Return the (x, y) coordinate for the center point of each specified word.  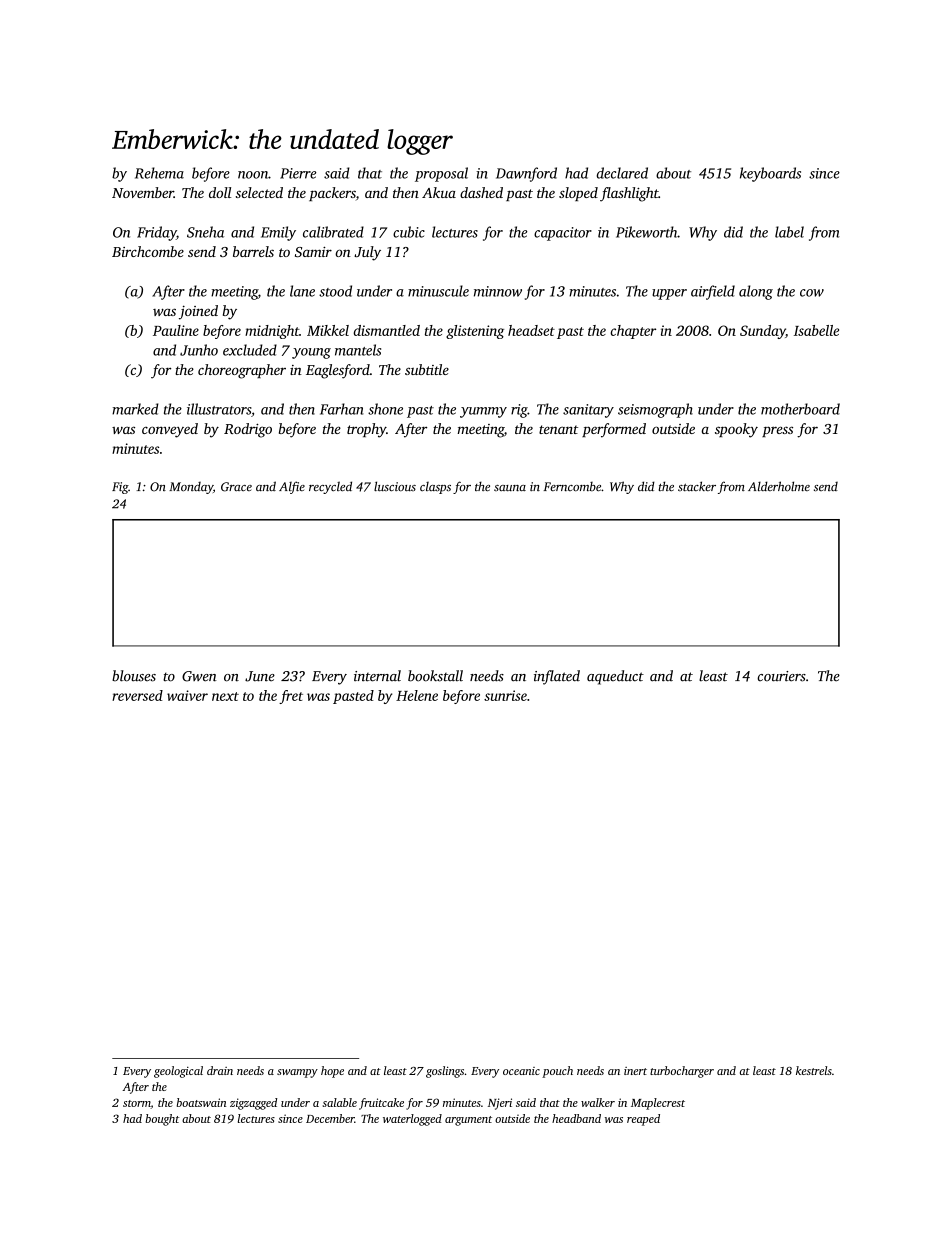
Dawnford (526, 174)
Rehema (159, 173)
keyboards (770, 174)
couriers (781, 676)
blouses (134, 676)
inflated (557, 677)
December (330, 1118)
